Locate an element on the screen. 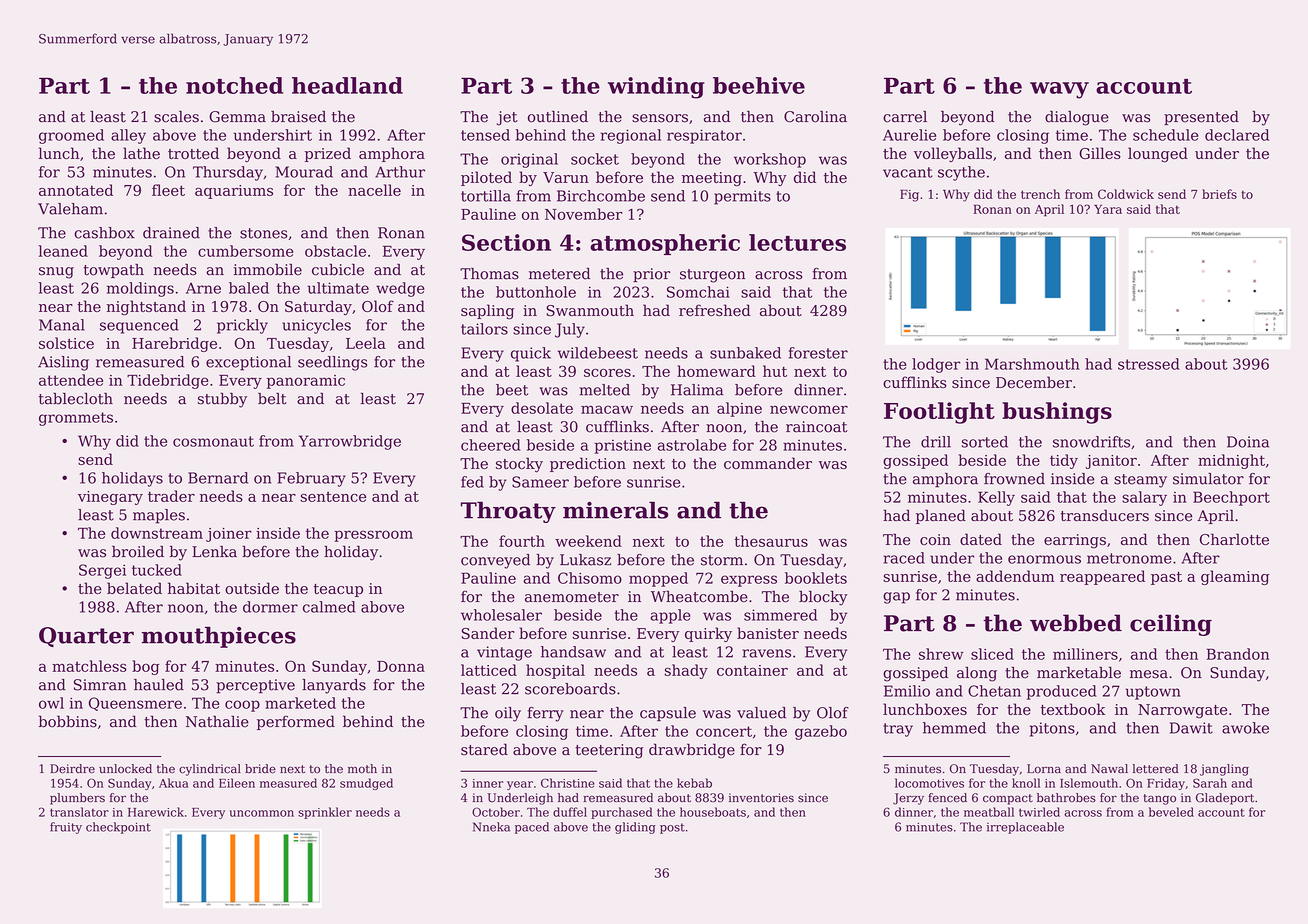 This screenshot has width=1308, height=924. stared is located at coordinates (484, 749).
